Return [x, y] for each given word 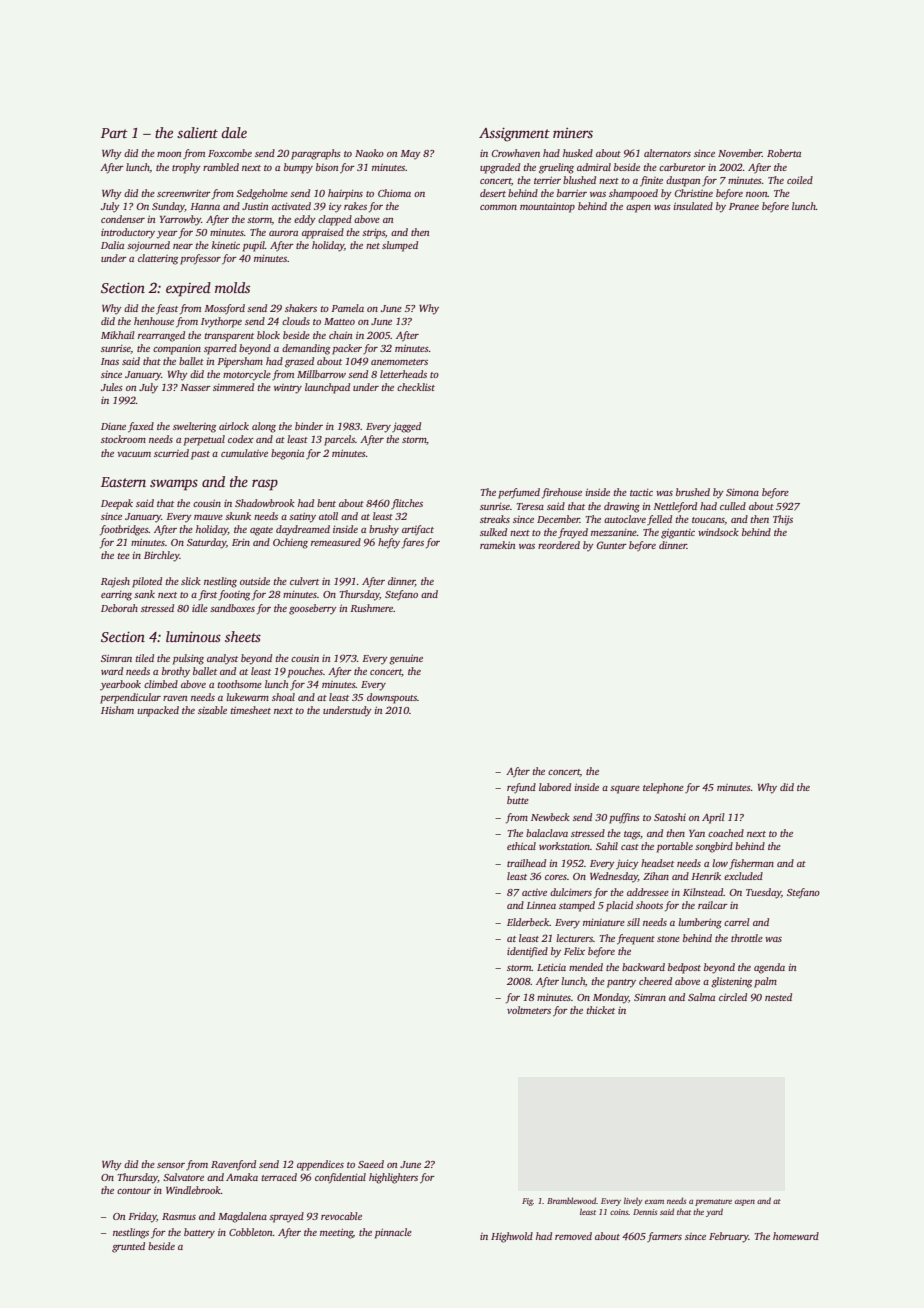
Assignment [514, 134]
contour [134, 1191]
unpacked [158, 711]
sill [633, 922]
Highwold [512, 1237]
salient [197, 132]
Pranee [744, 206]
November [740, 153]
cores [556, 877]
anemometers [399, 362]
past [200, 455]
